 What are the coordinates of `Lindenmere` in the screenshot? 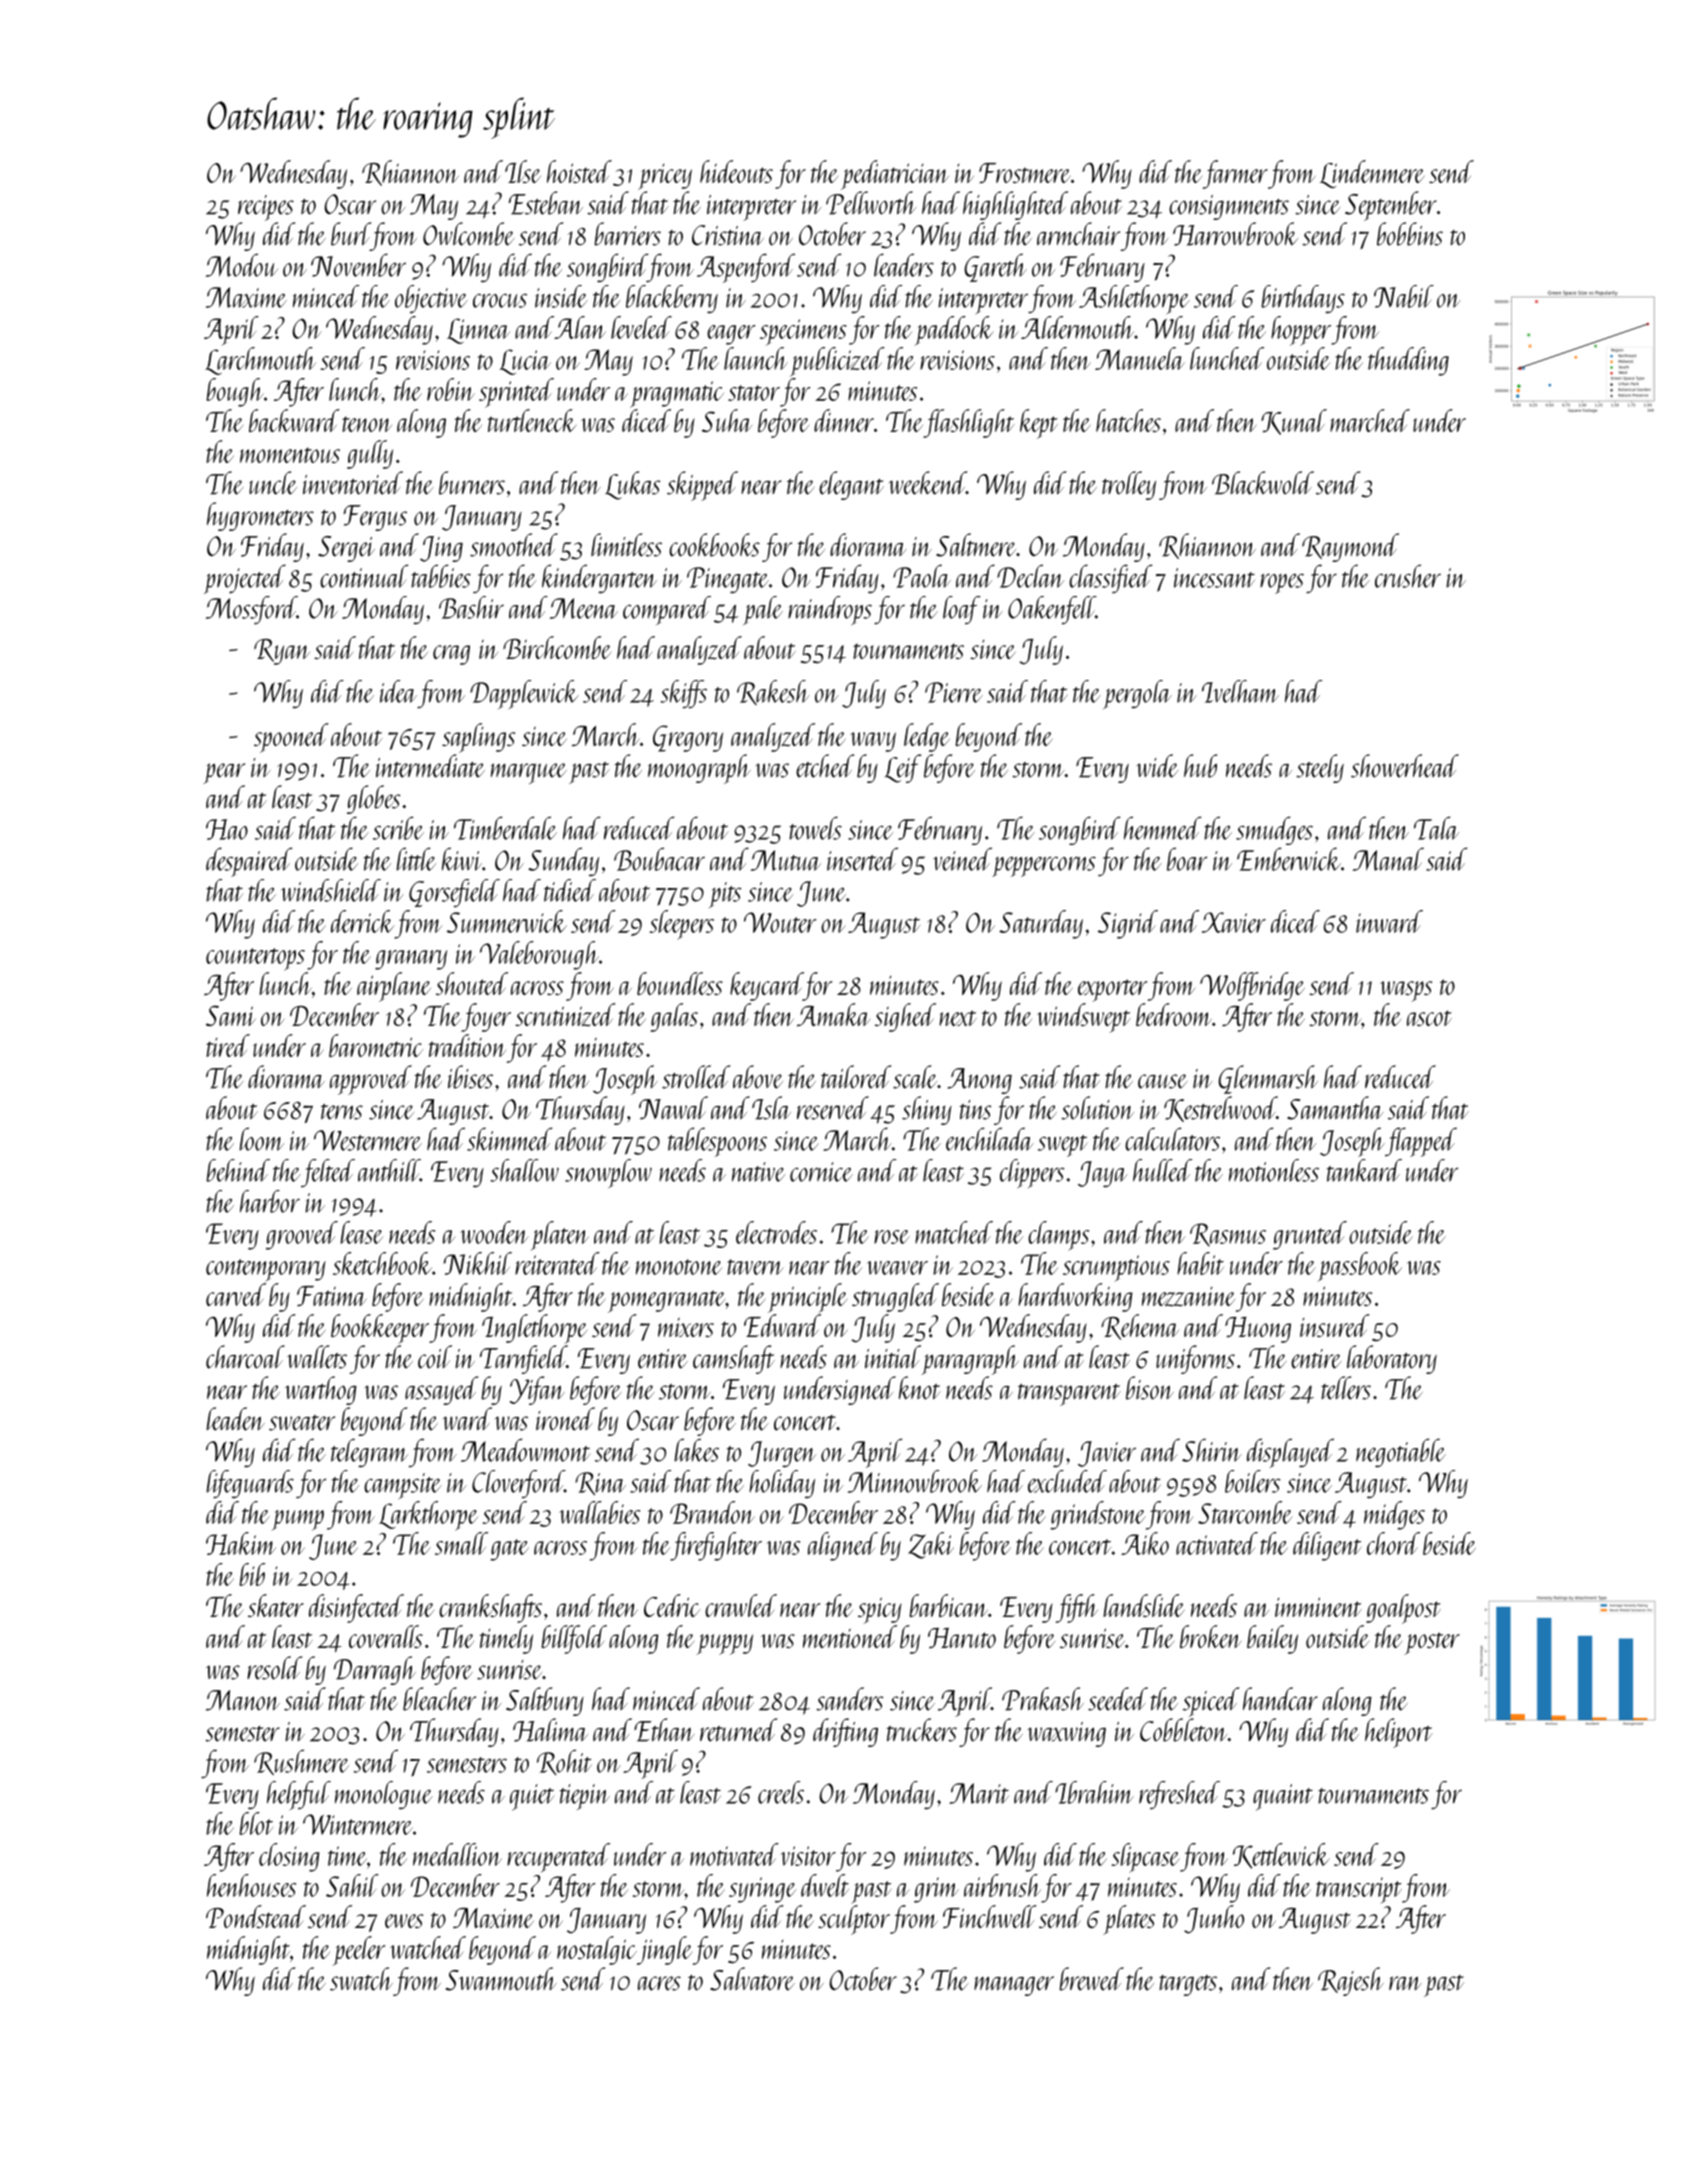 It's located at (1372, 174).
